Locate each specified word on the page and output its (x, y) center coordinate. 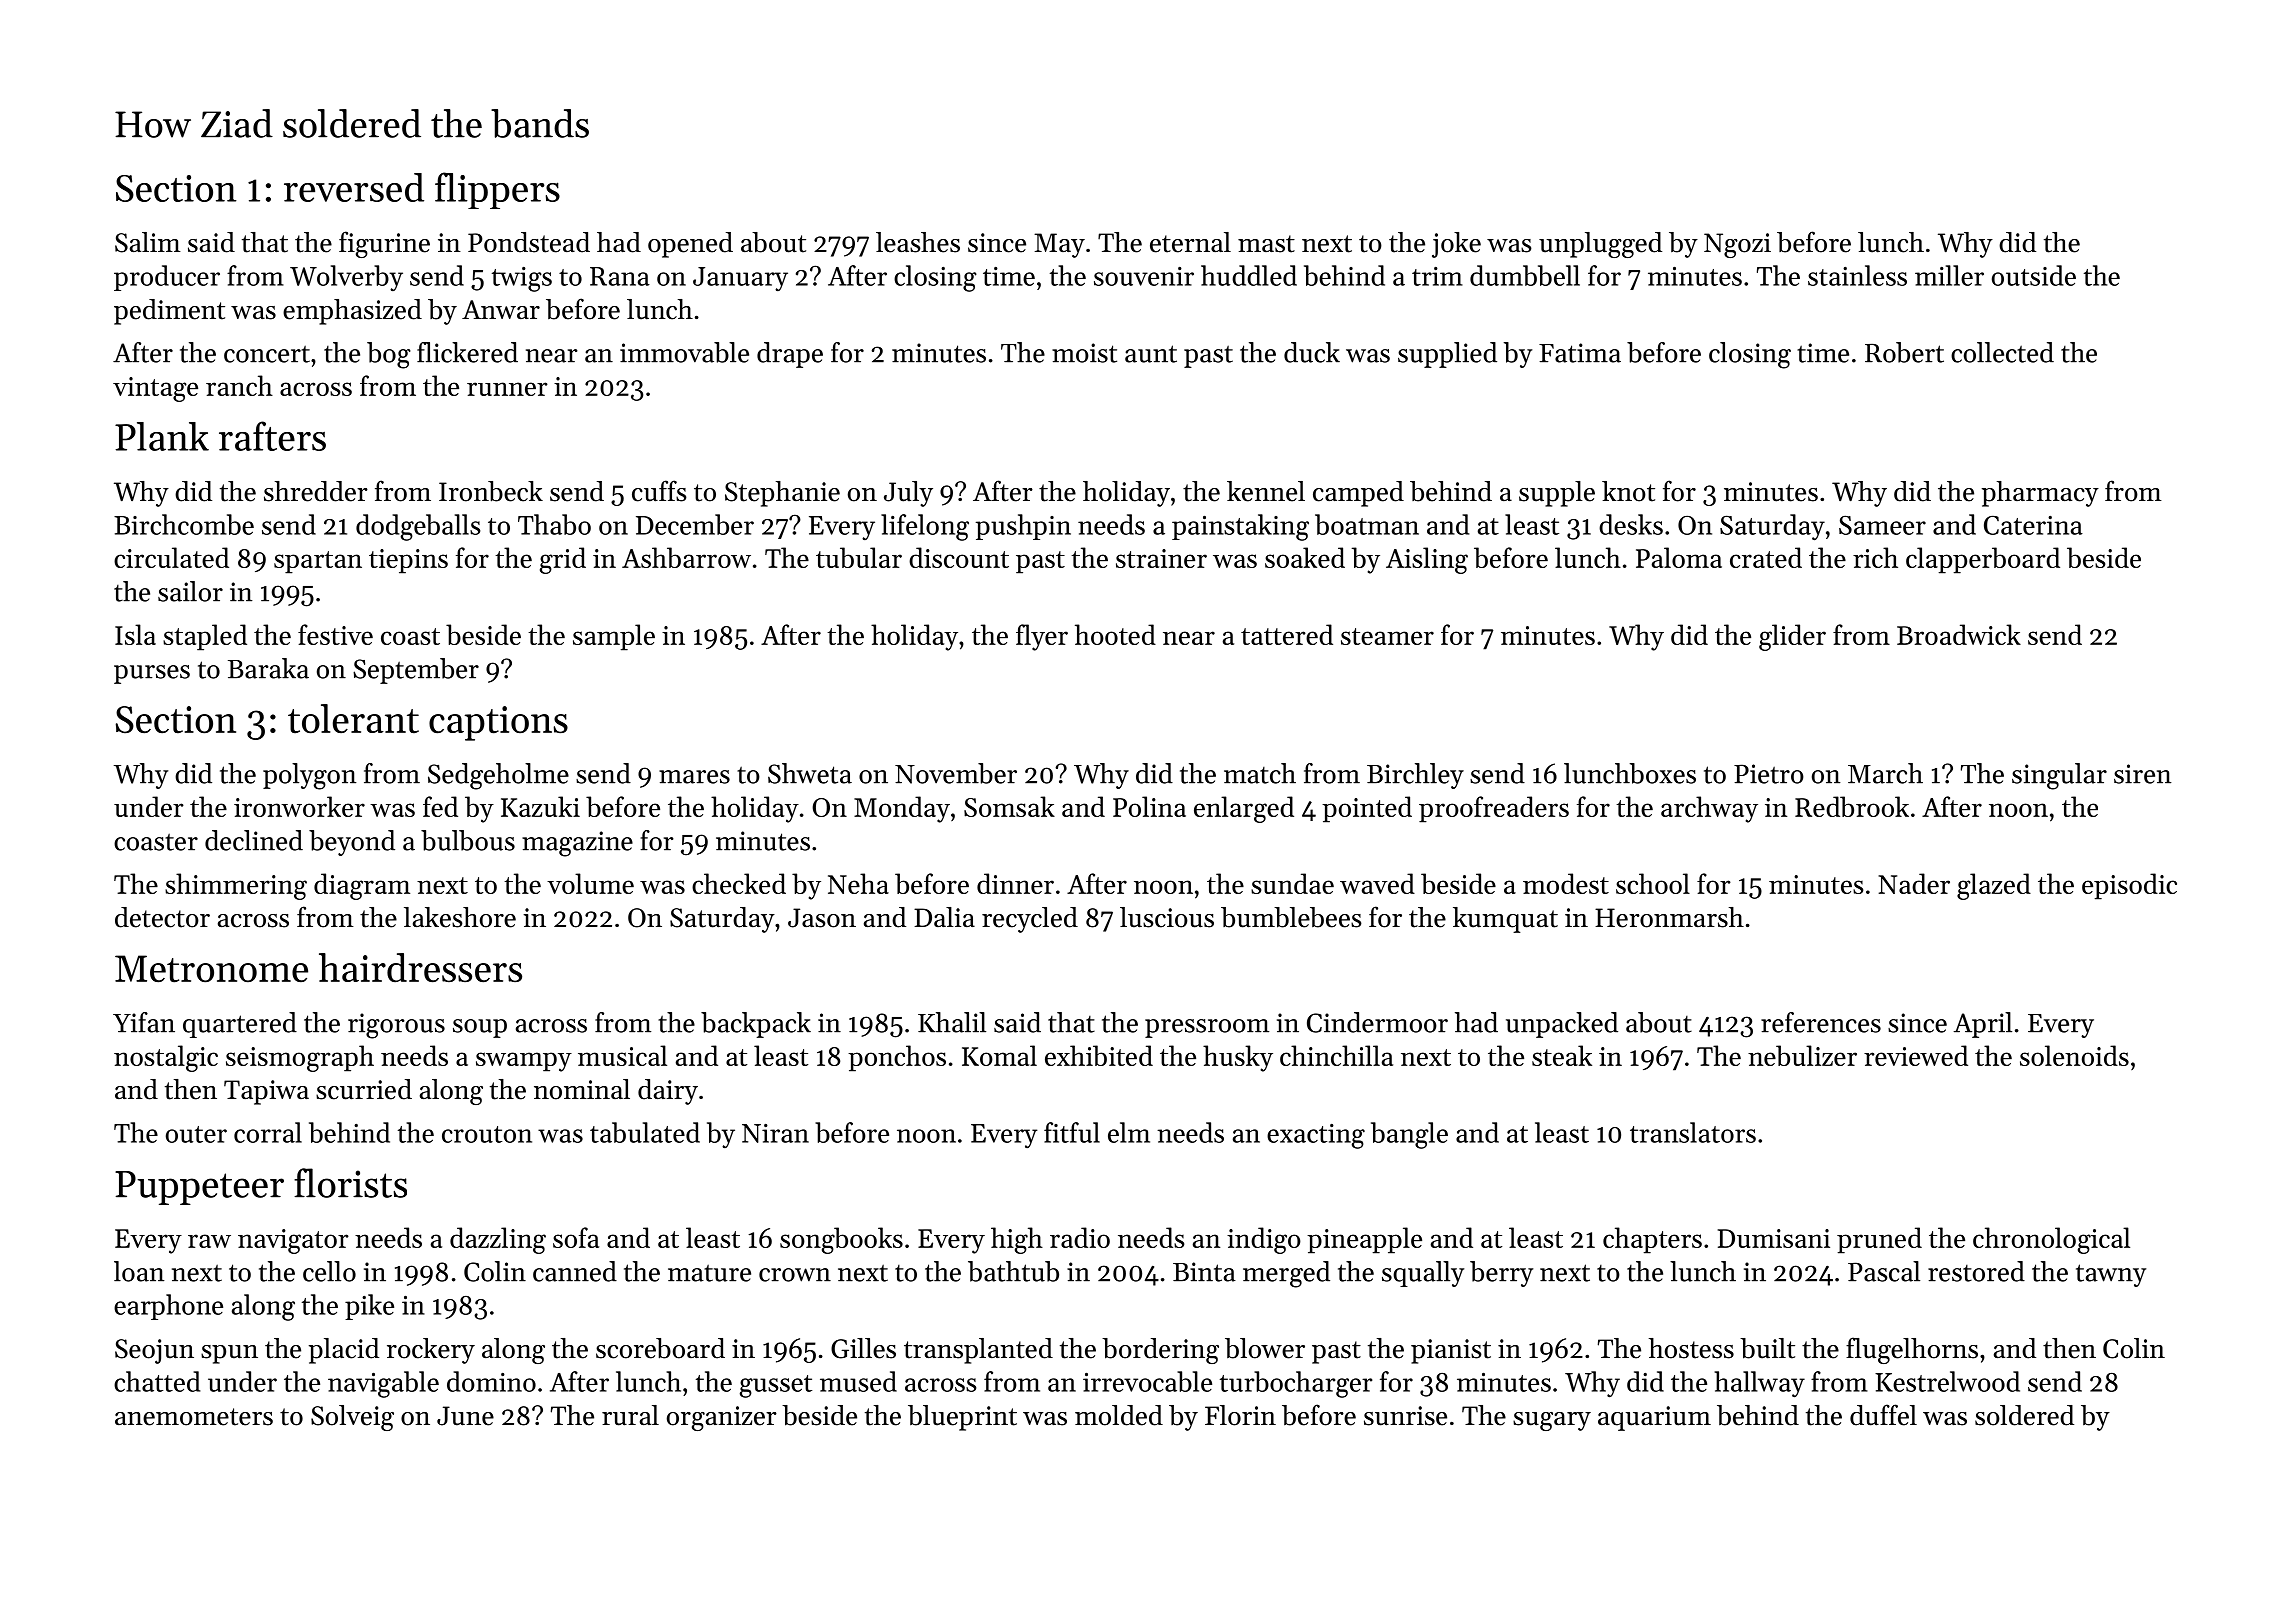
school (1653, 883)
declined (254, 840)
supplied (1447, 355)
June (465, 1416)
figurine (384, 244)
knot (1628, 491)
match (1260, 773)
